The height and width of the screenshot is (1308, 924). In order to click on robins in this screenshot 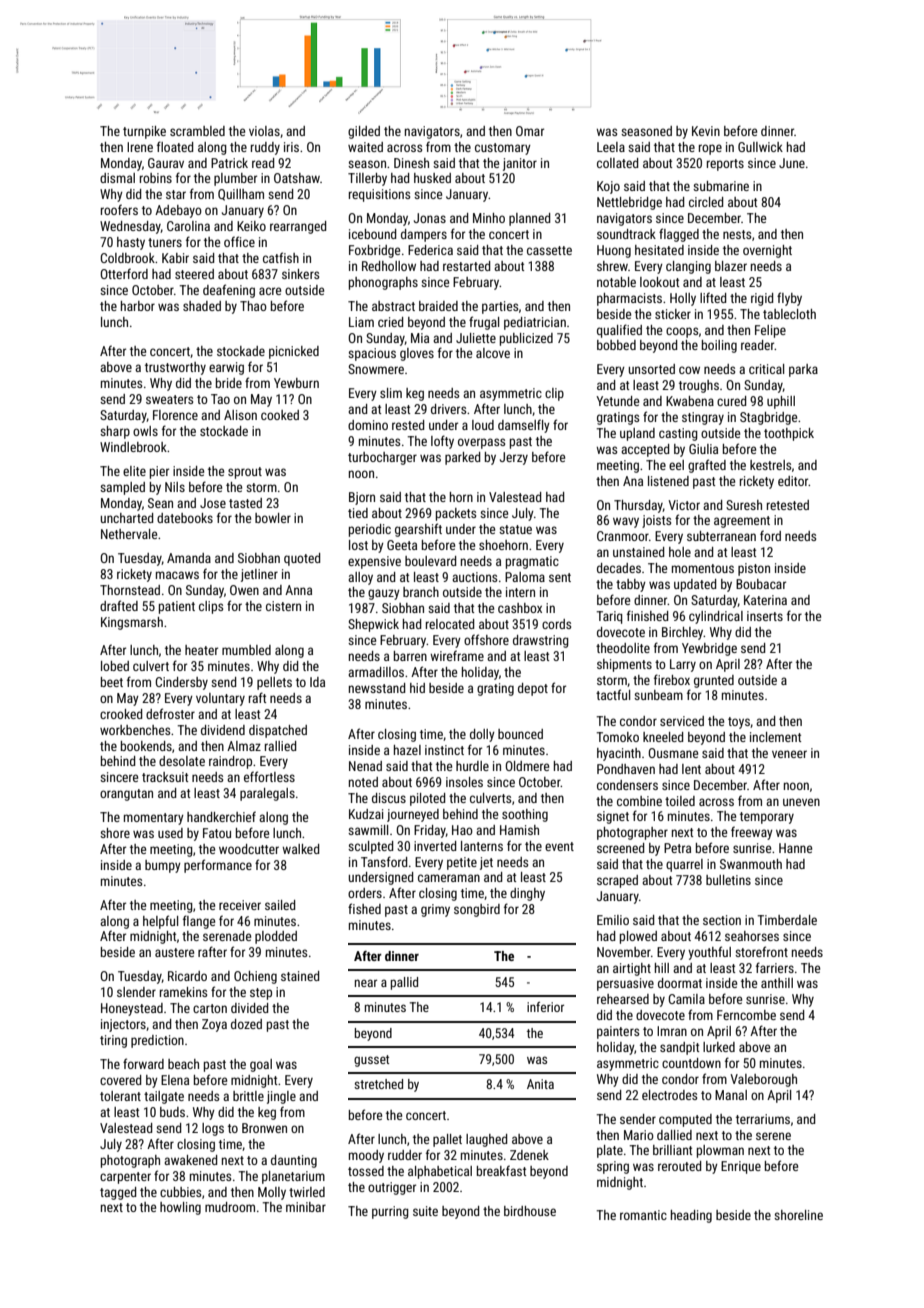, I will do `click(156, 178)`.
